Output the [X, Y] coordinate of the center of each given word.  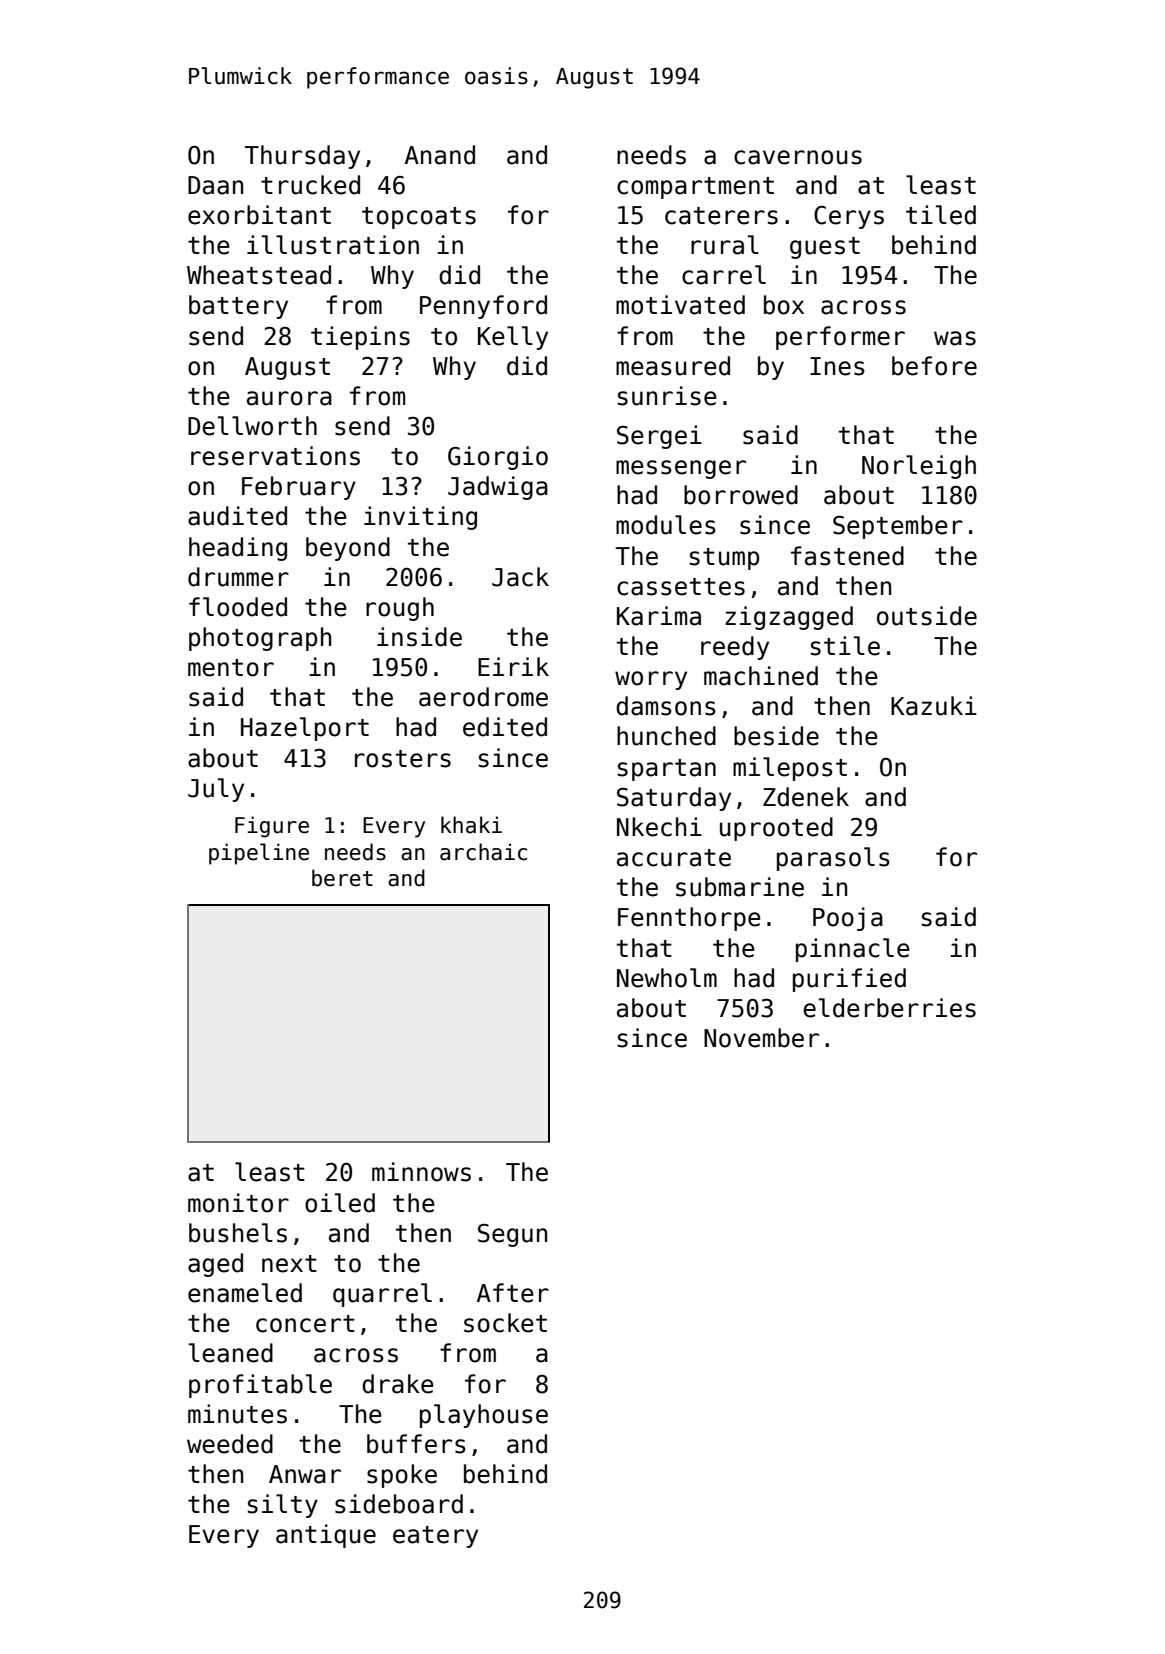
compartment [695, 188]
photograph [260, 639]
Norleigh [919, 467]
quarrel [382, 1295]
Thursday [302, 157]
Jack [520, 577]
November [761, 1038]
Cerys [849, 217]
